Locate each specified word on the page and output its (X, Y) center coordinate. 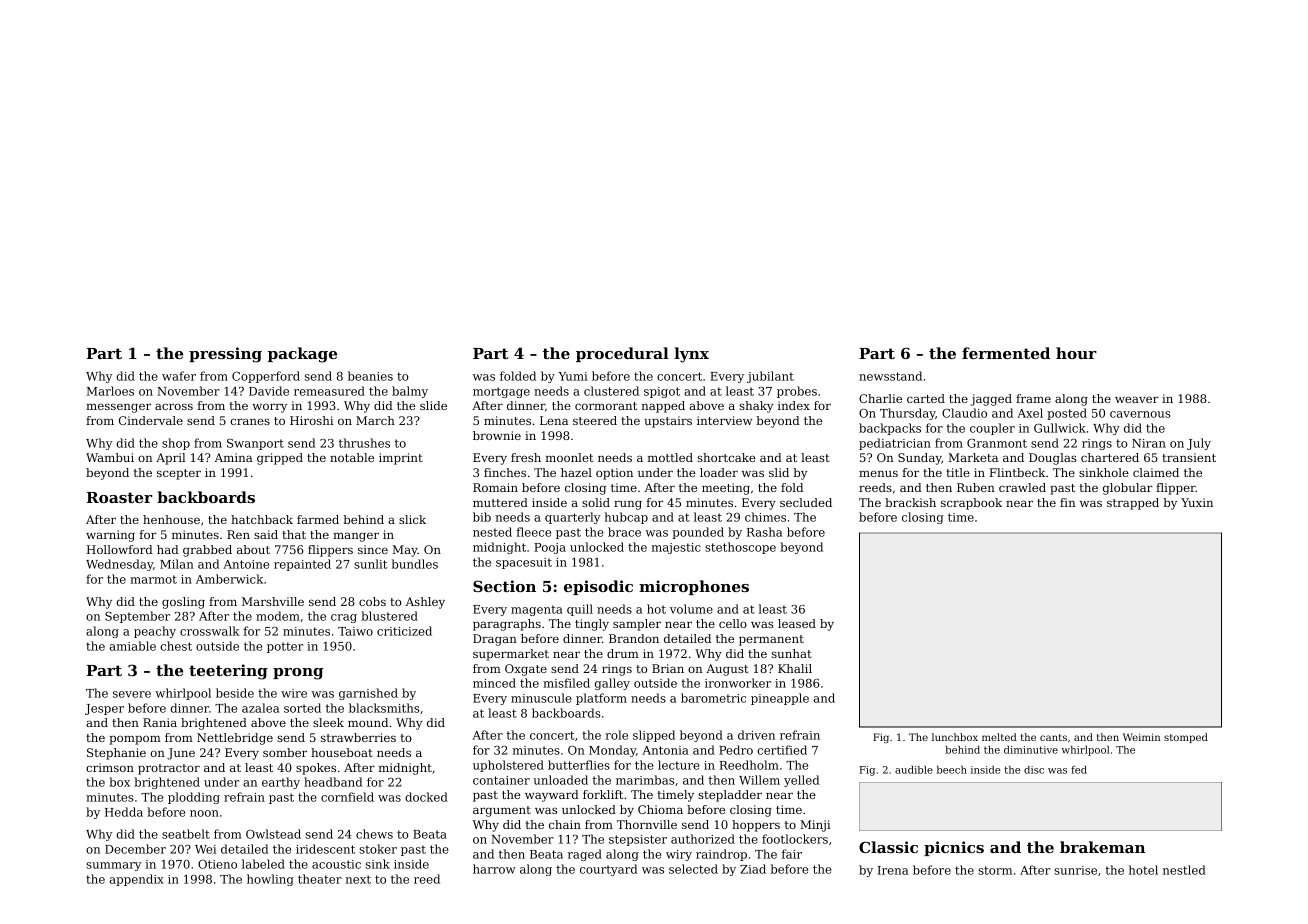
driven (756, 735)
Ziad (753, 869)
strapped (1133, 504)
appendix (136, 880)
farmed (318, 519)
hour (1076, 353)
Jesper (104, 709)
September (137, 617)
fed (1079, 770)
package (302, 355)
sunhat (792, 653)
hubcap (626, 518)
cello (733, 623)
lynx (691, 355)
